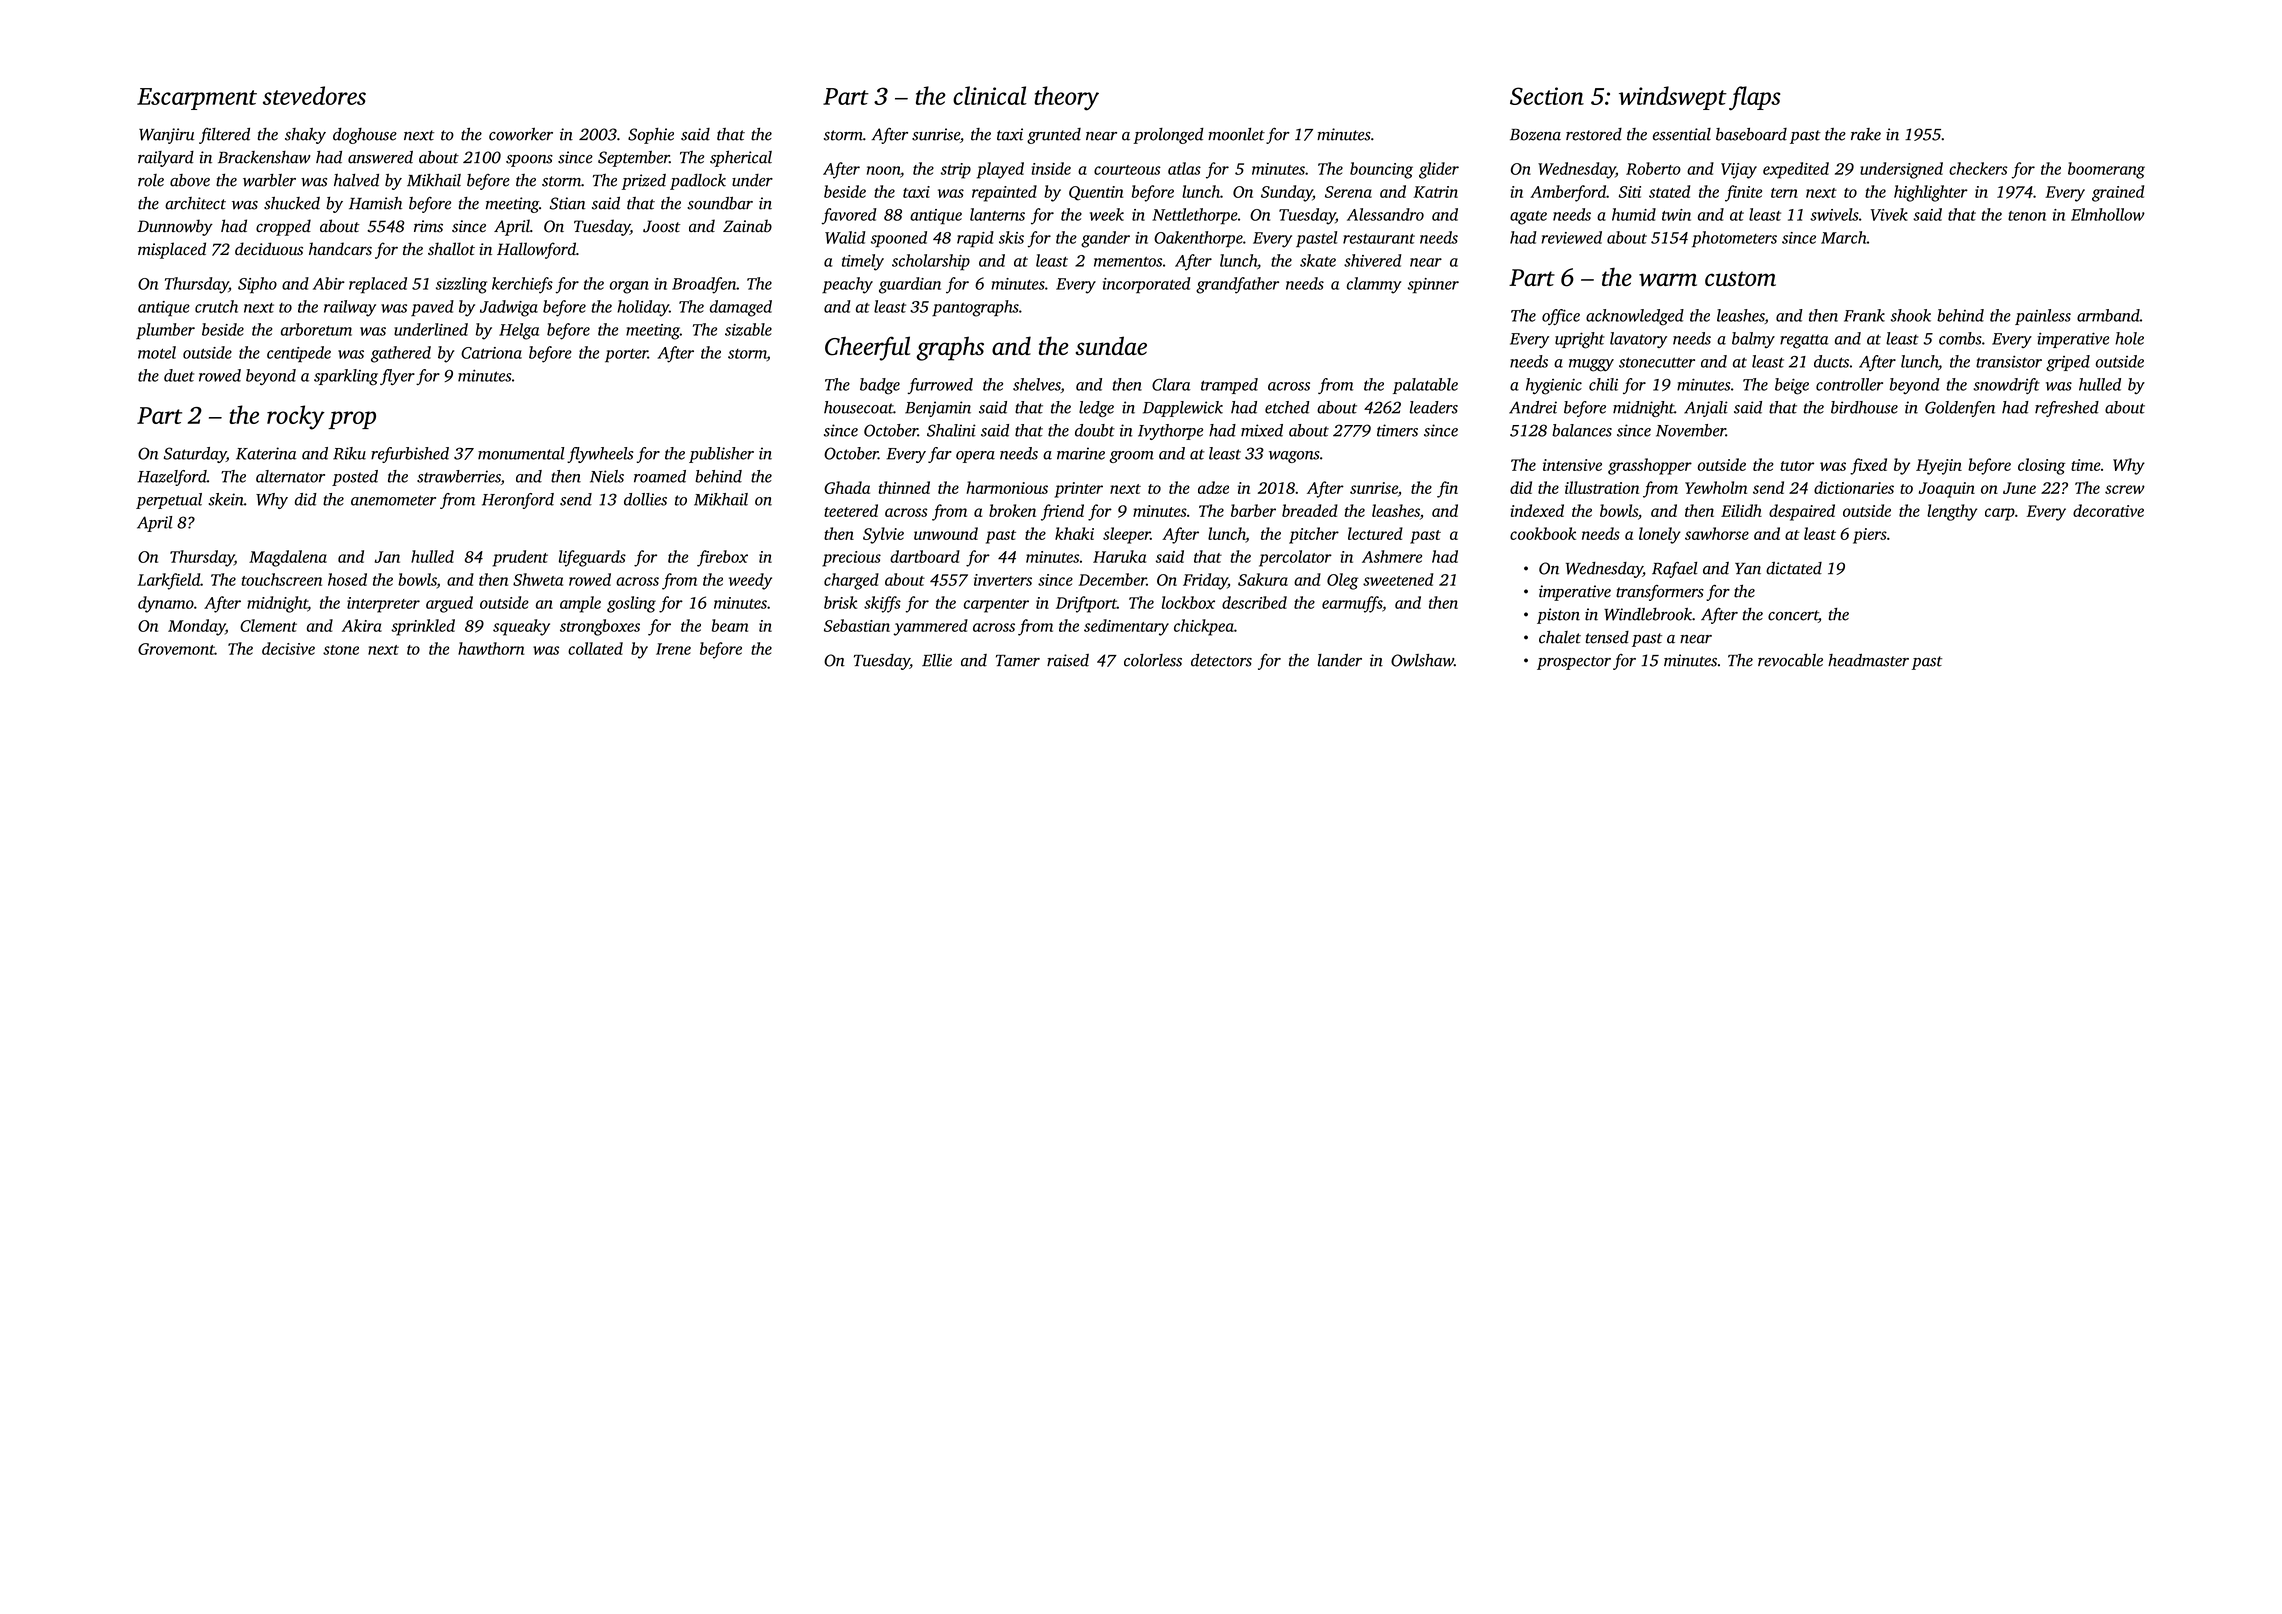  Describe the element at coordinates (305, 136) in the screenshot. I see `shaky` at that location.
